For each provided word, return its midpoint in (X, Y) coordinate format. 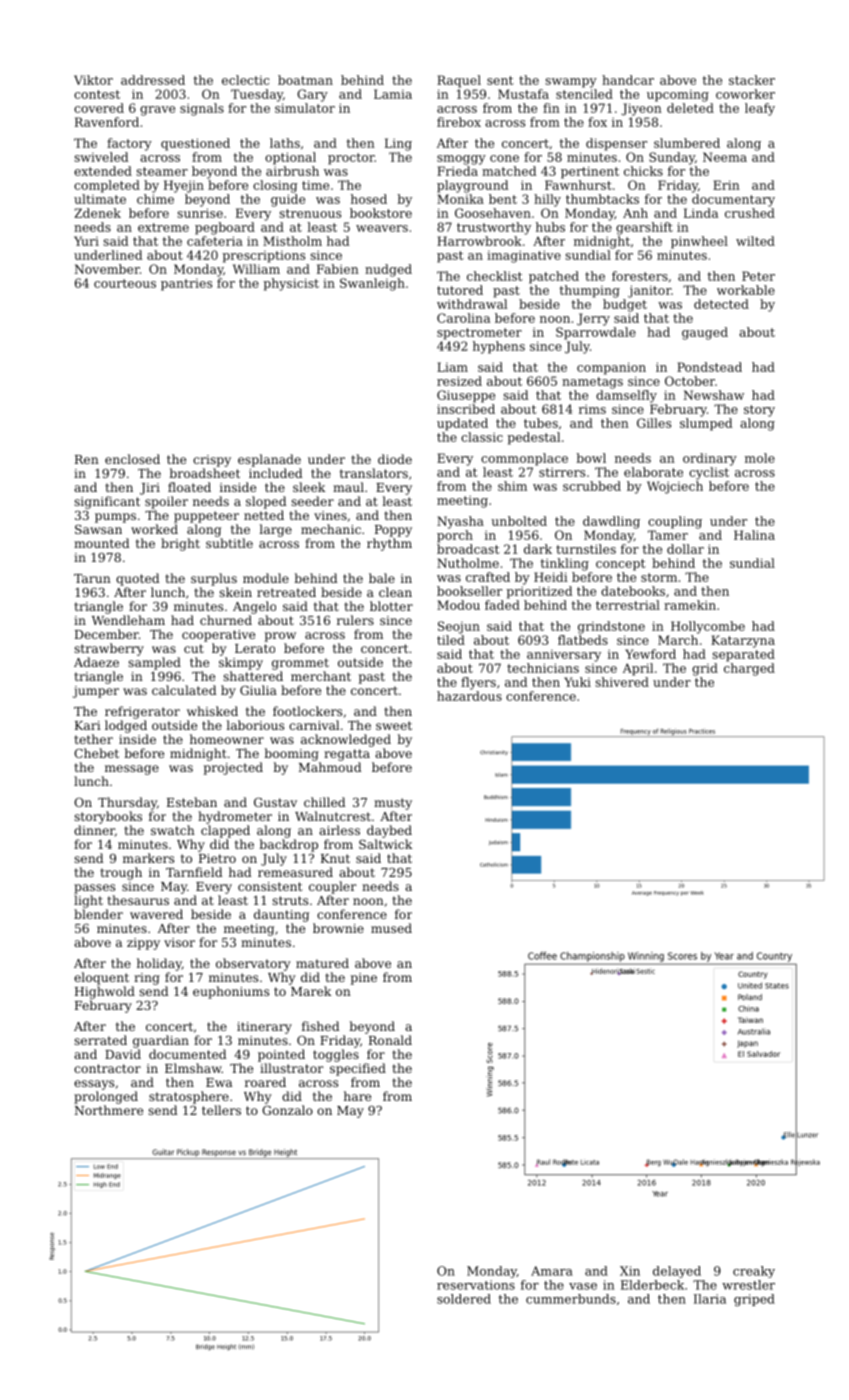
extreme (163, 227)
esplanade (269, 460)
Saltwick (386, 844)
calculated (184, 690)
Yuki (577, 682)
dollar (685, 549)
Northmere (108, 1110)
